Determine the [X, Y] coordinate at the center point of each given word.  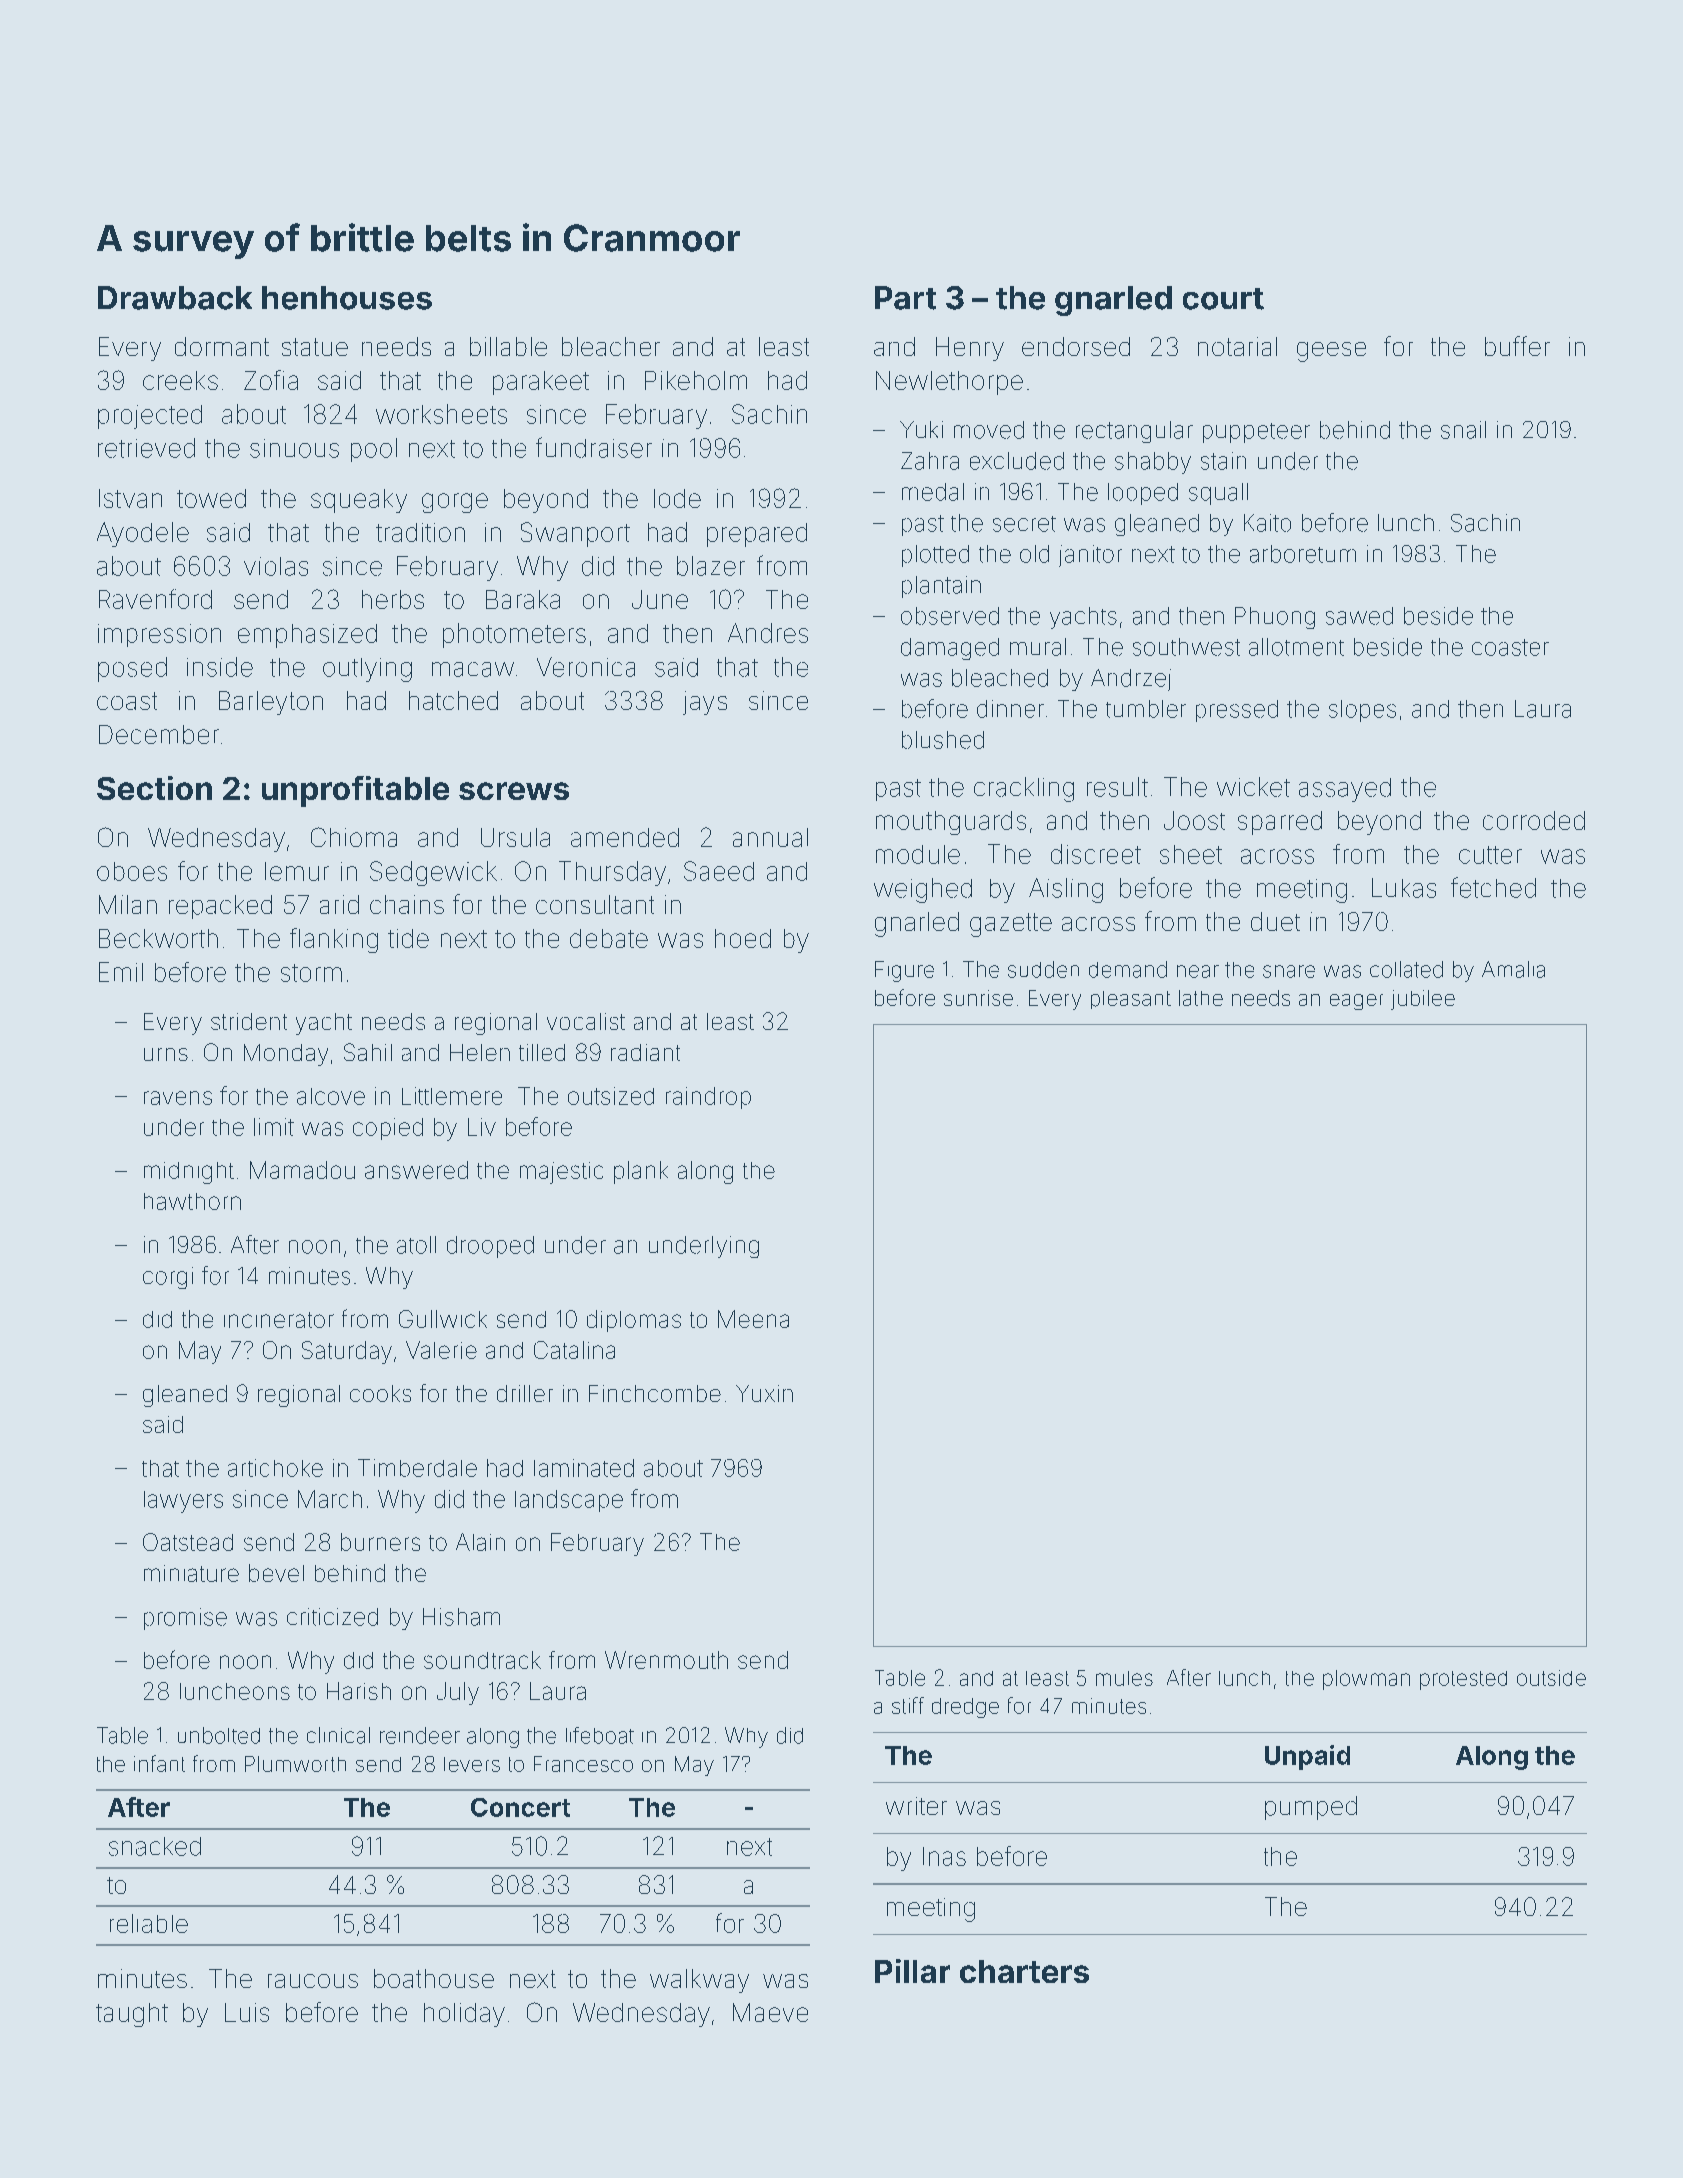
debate [609, 938]
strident [249, 1021]
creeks [180, 380]
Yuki [921, 429]
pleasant [1131, 1000]
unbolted [219, 1735]
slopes [1362, 711]
